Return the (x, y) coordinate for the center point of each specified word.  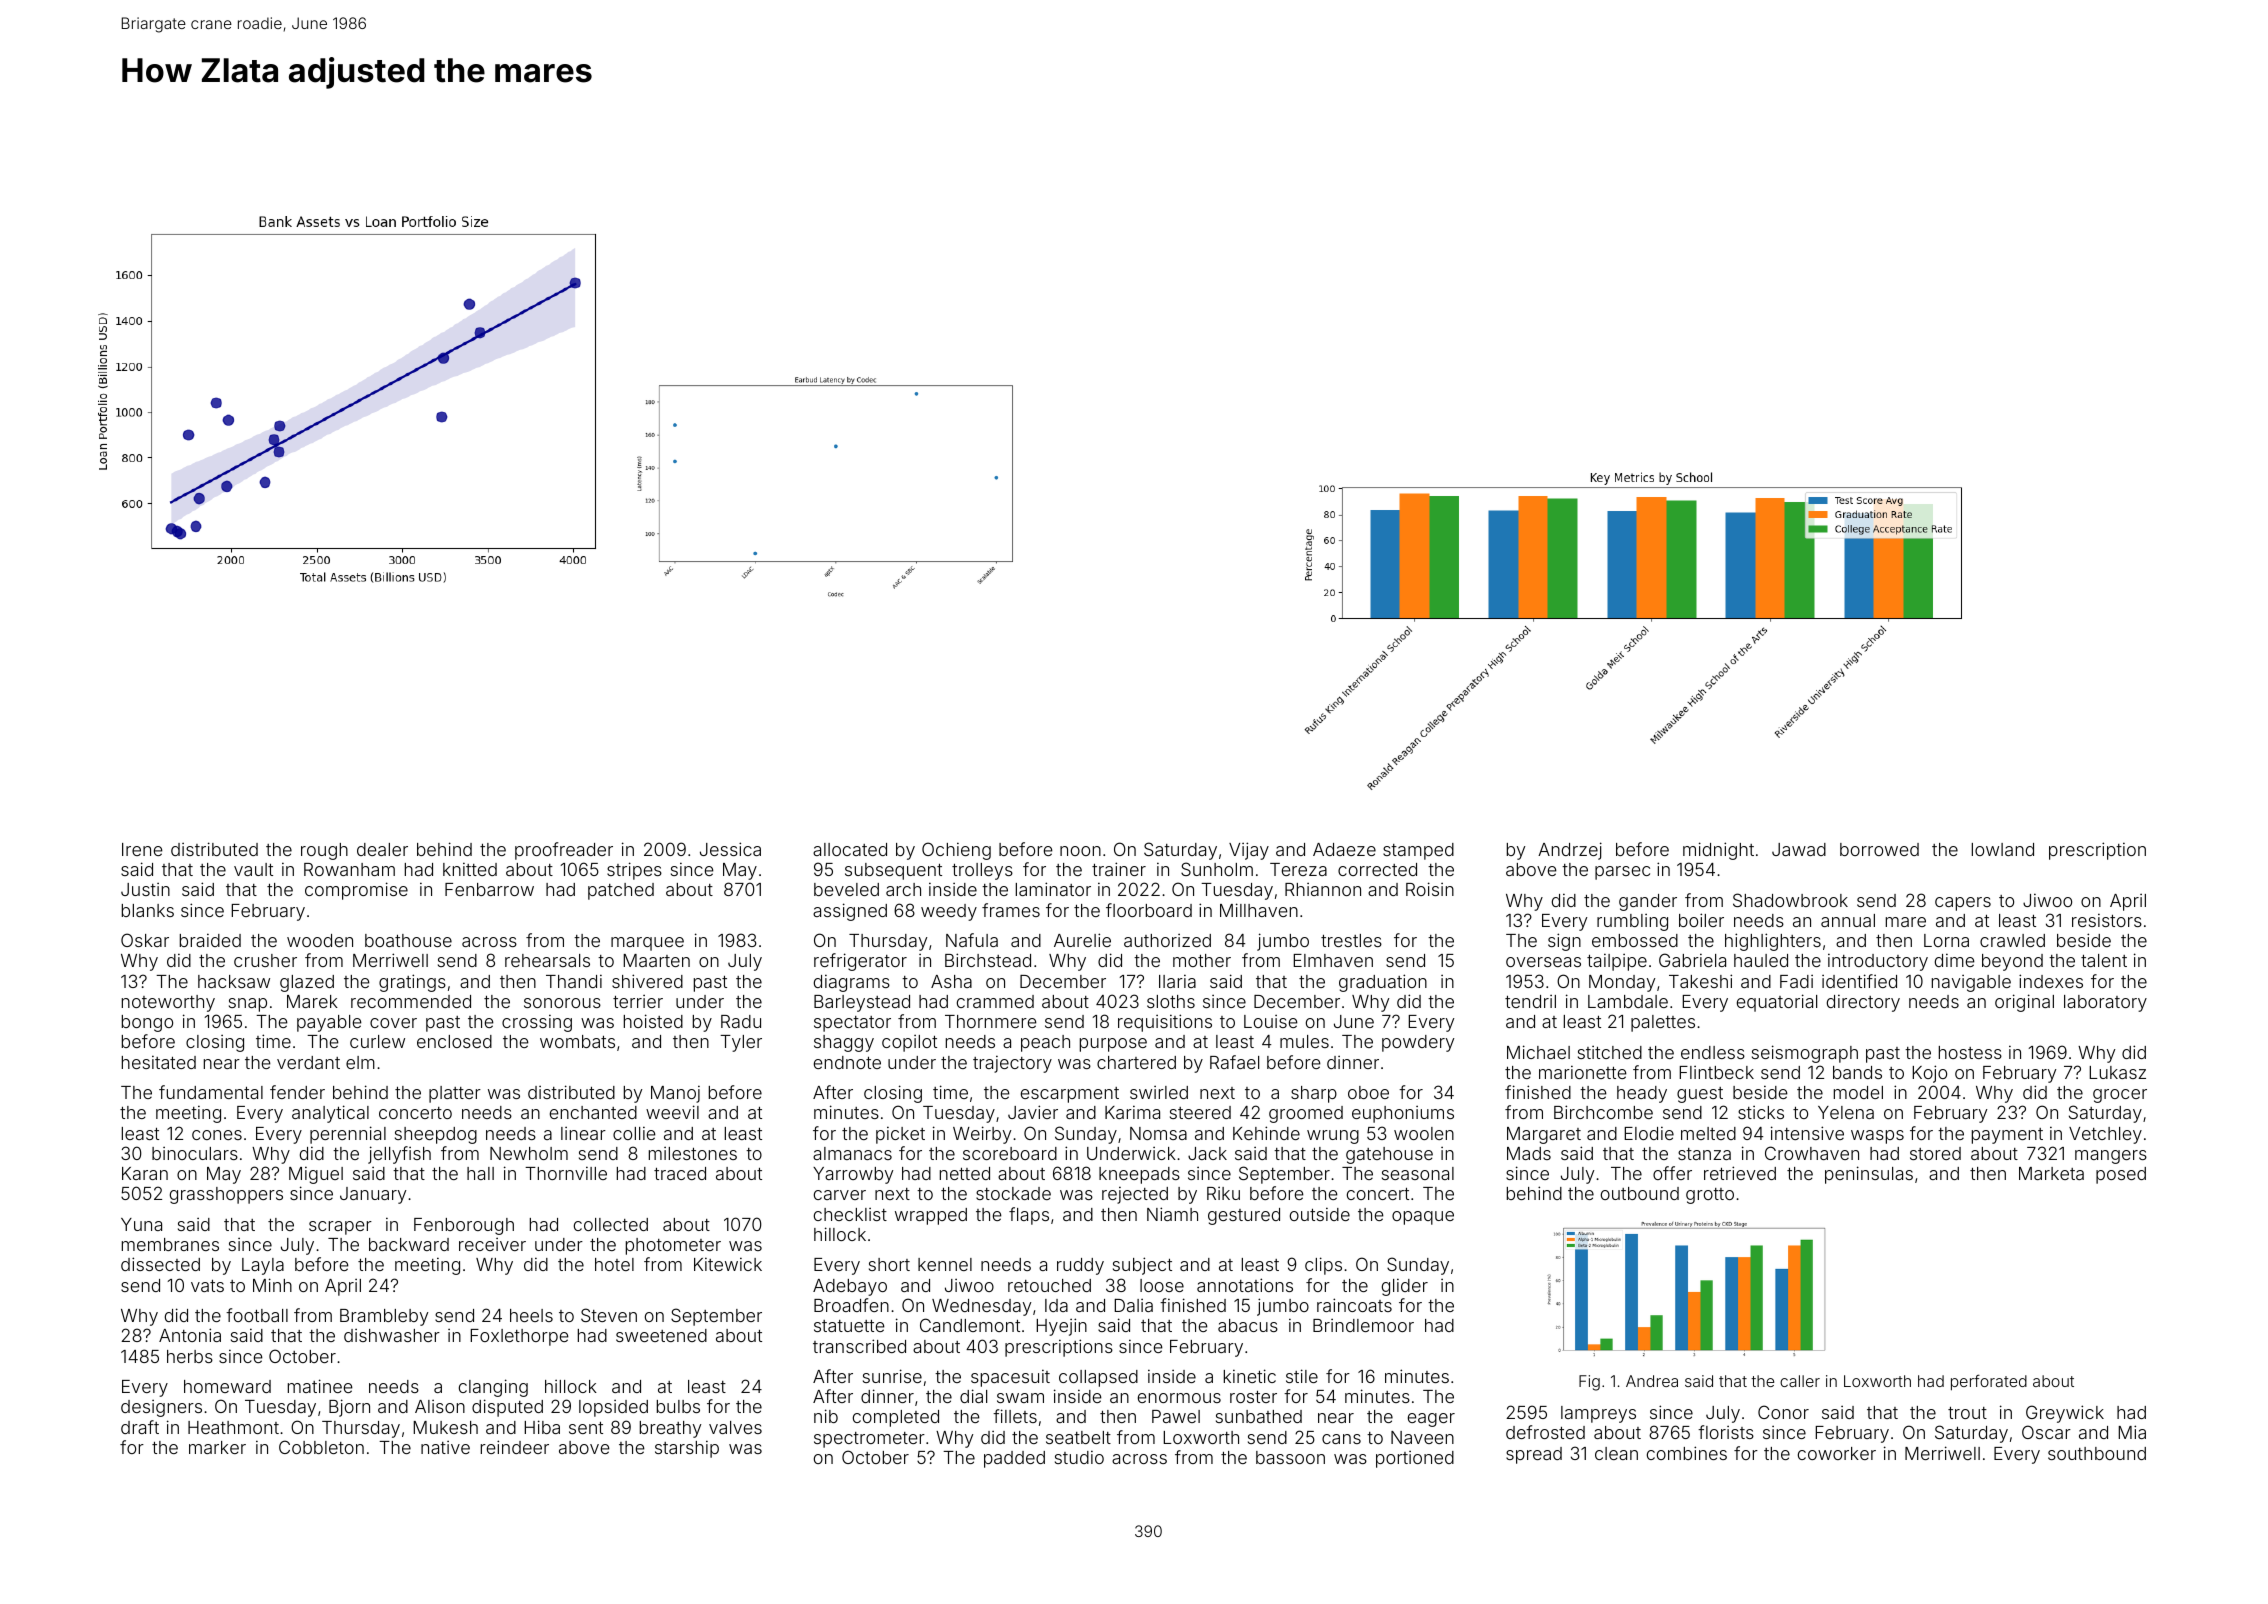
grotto (1710, 1196)
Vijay (1249, 851)
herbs (190, 1356)
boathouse (408, 940)
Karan (145, 1173)
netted (965, 1173)
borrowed (1879, 849)
